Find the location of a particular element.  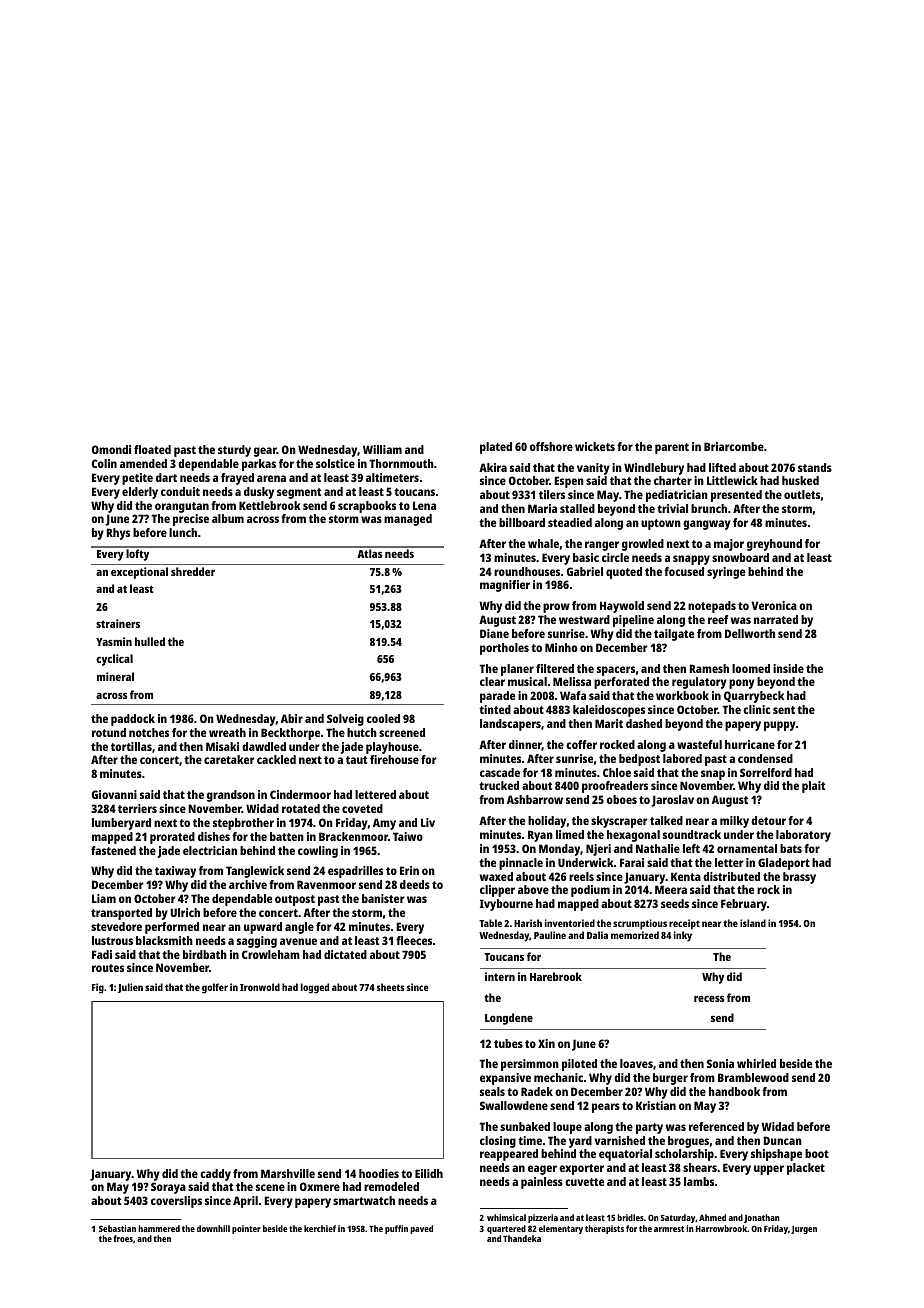

caddy is located at coordinates (215, 1175).
